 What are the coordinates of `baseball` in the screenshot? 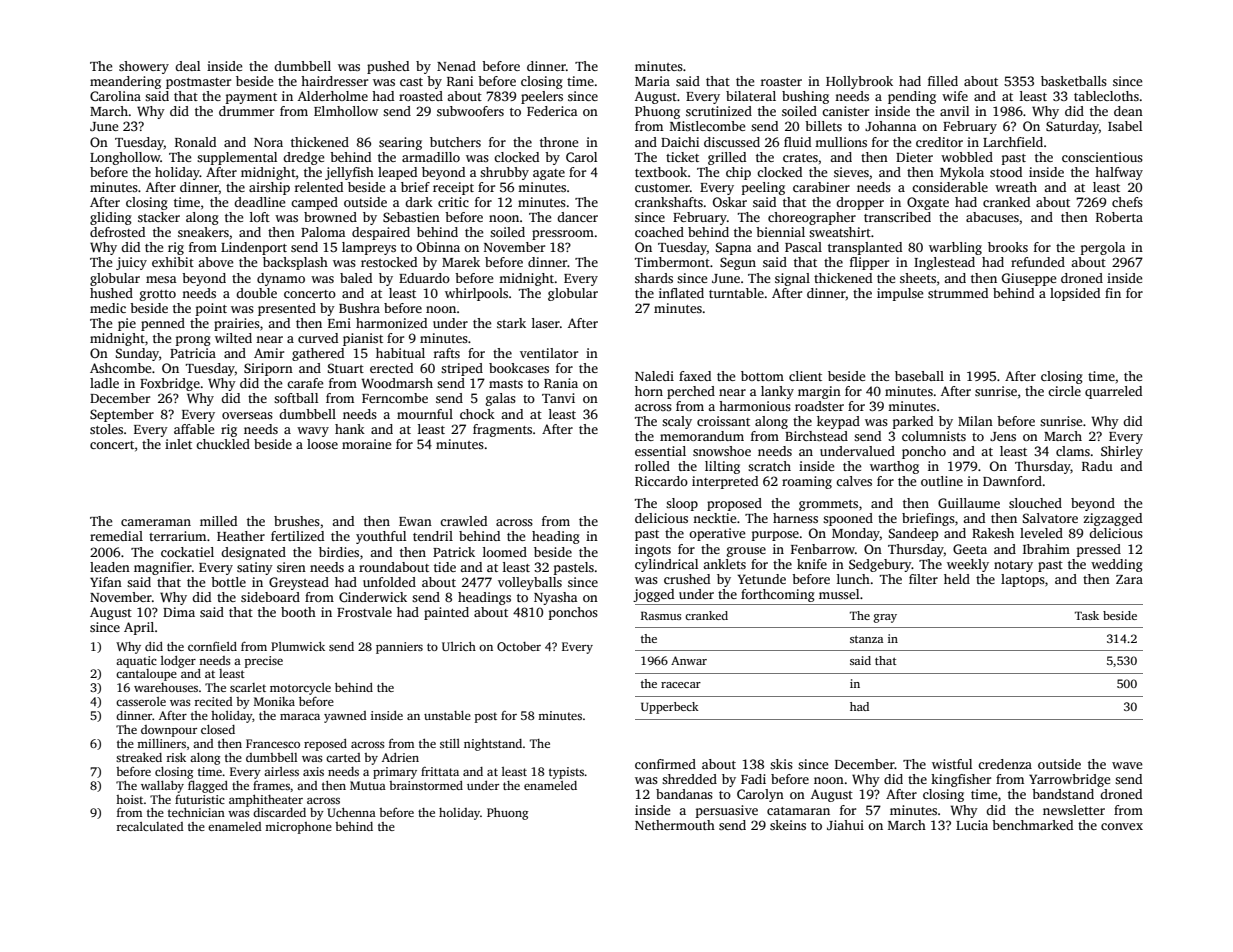 It's located at (919, 376).
